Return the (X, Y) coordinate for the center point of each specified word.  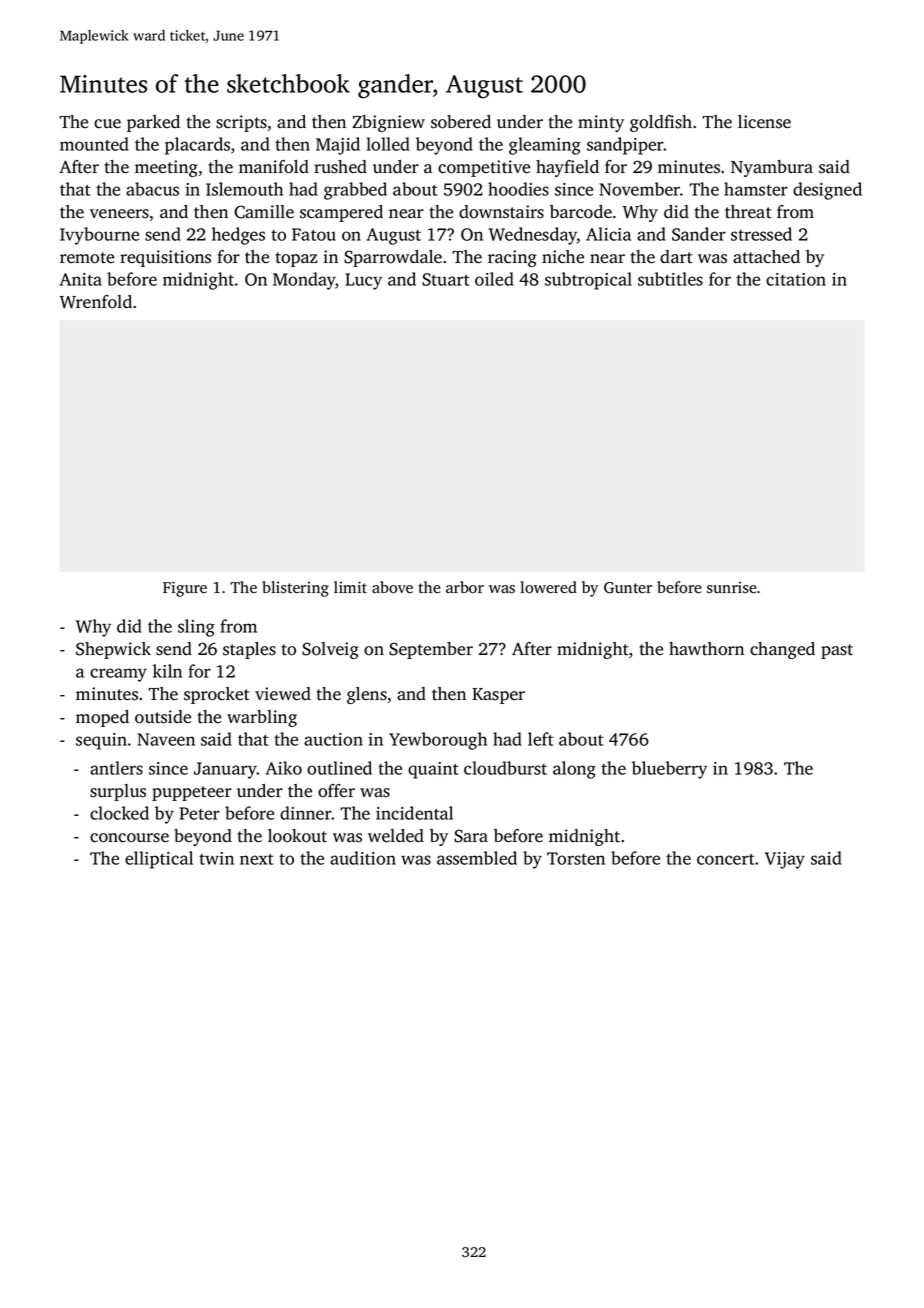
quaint (433, 770)
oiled (494, 279)
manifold (274, 167)
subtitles (670, 279)
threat (748, 212)
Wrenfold (96, 302)
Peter (199, 813)
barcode (581, 212)
